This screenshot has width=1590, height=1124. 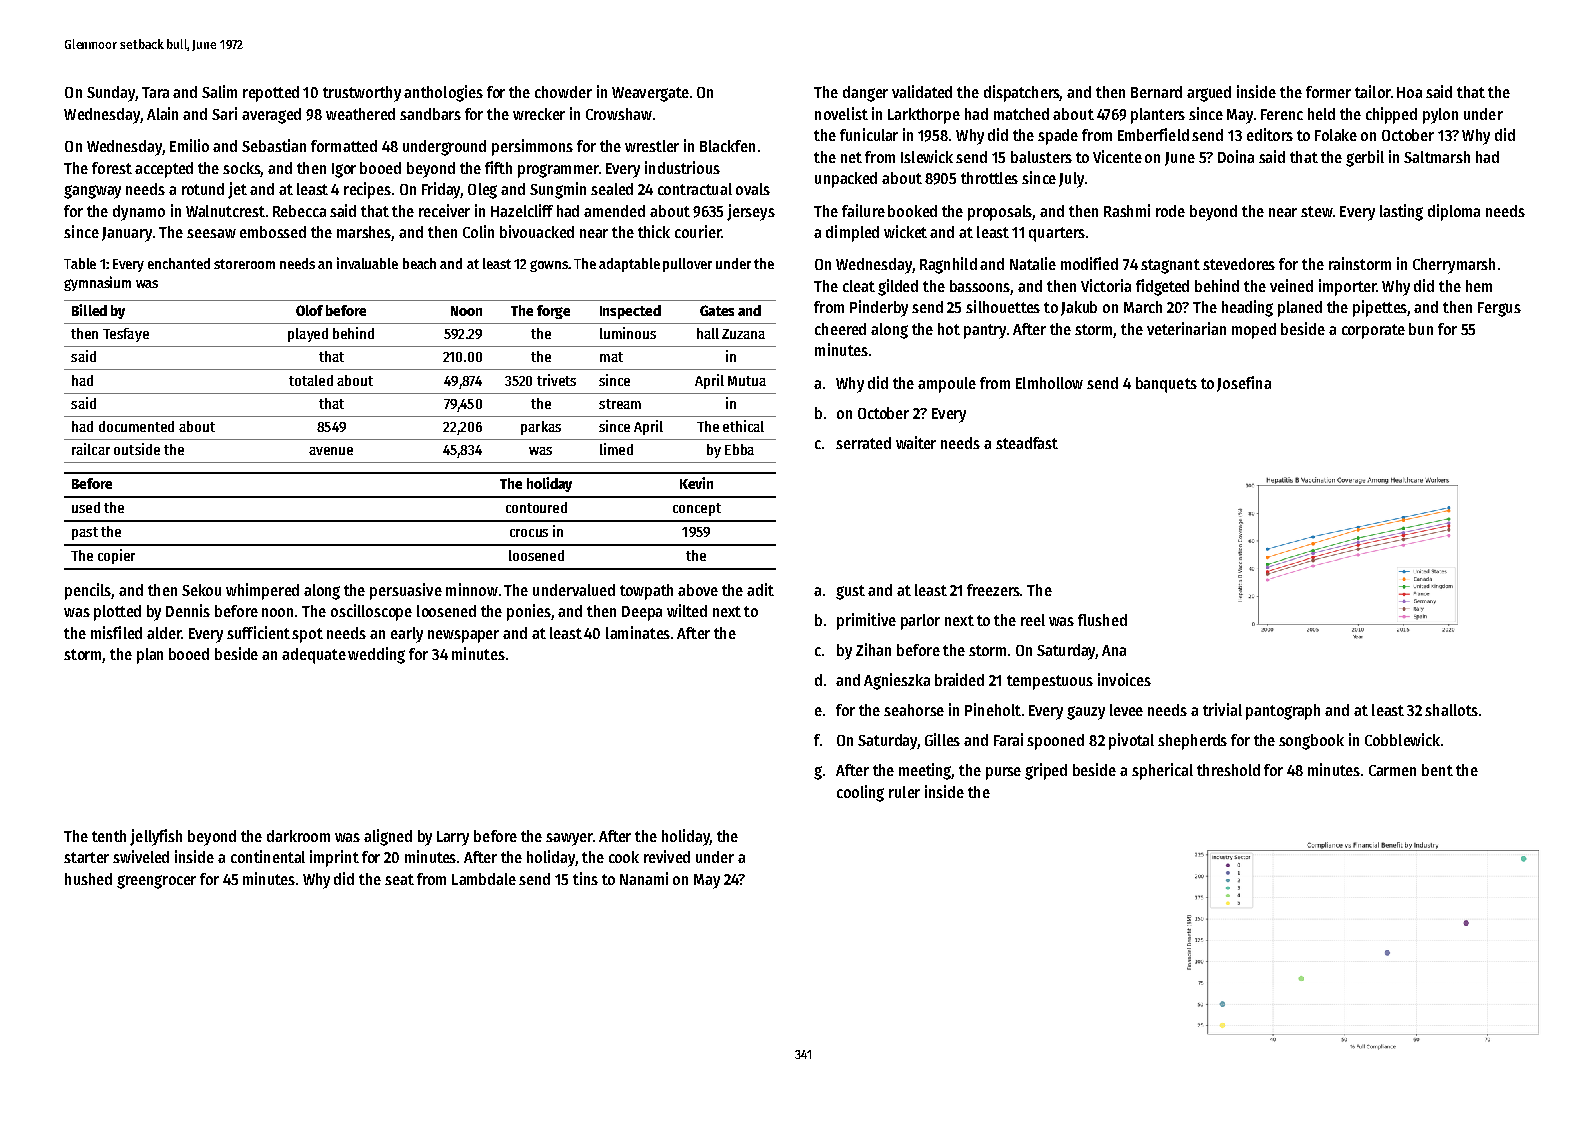 I want to click on copier, so click(x=116, y=556).
